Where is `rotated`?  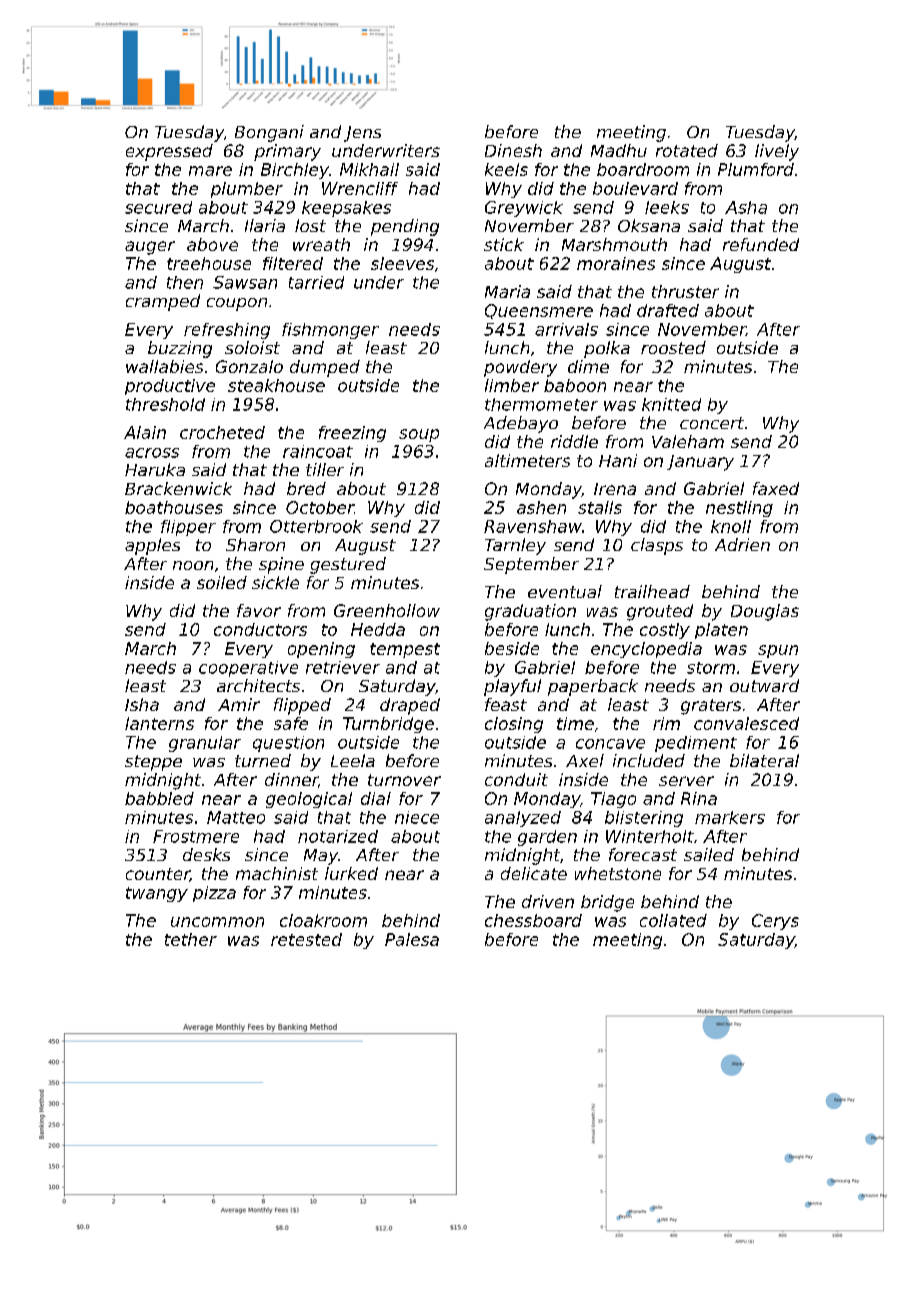
rotated is located at coordinates (687, 150).
